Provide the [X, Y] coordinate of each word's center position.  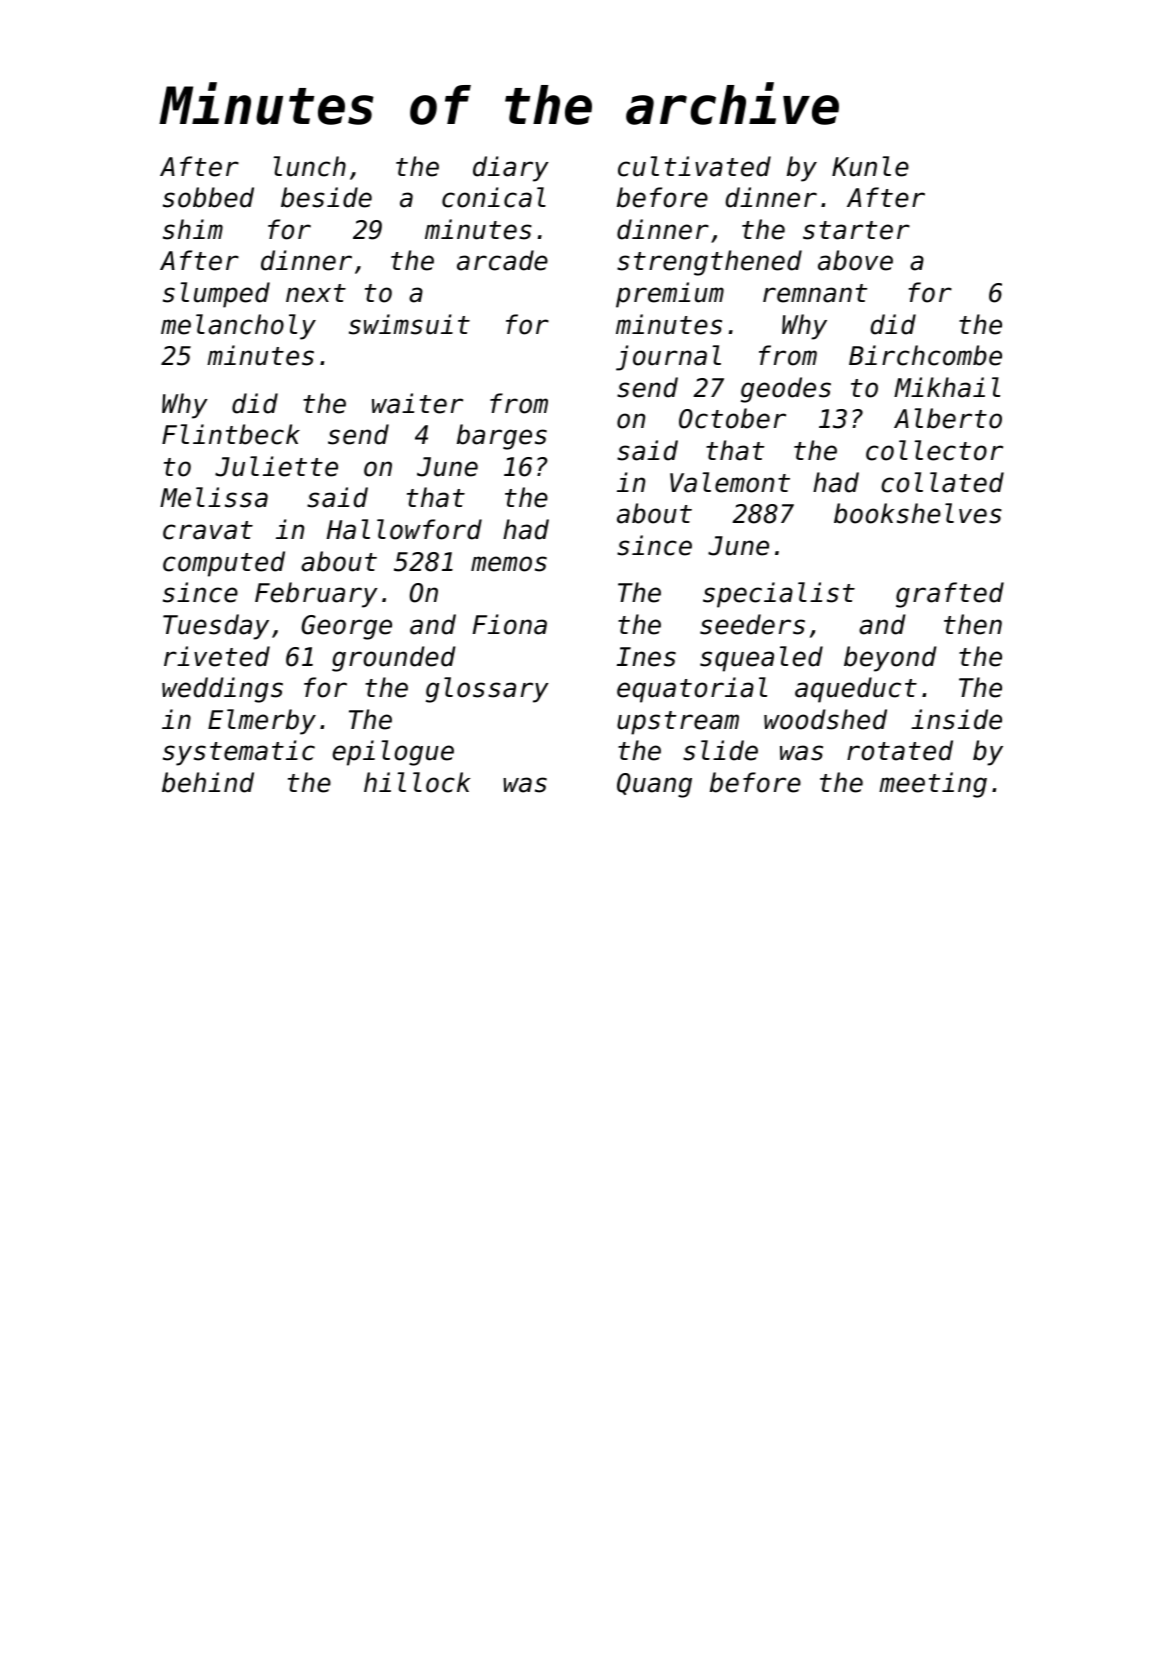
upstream [678, 723]
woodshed [825, 719]
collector [934, 450]
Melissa [214, 497]
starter [856, 230]
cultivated [694, 166]
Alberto [948, 418]
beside [326, 197]
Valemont [730, 482]
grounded [394, 659]
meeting [933, 785]
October [732, 418]
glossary [487, 690]
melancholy [238, 327]
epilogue [393, 753]
